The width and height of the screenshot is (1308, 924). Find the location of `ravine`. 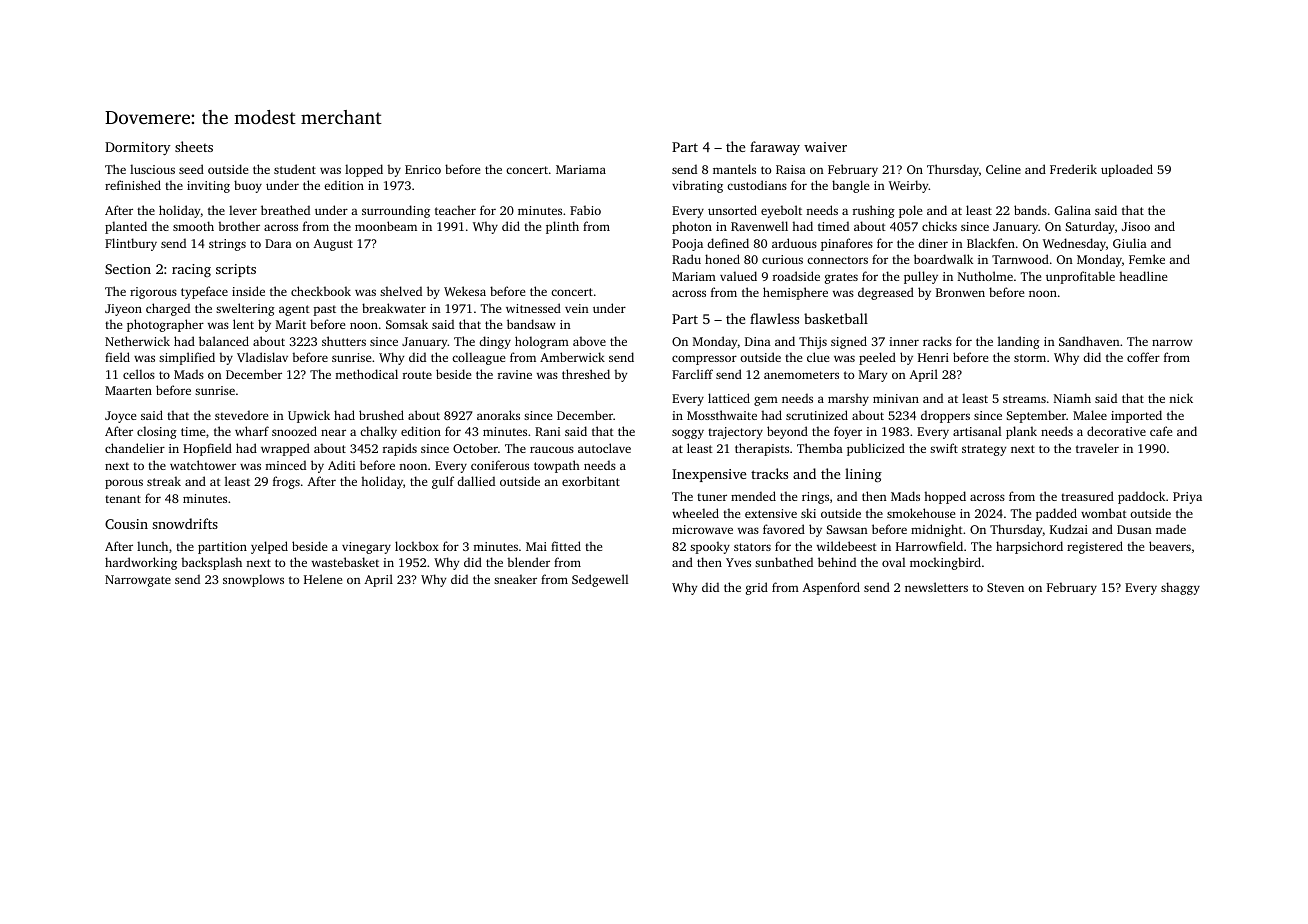

ravine is located at coordinates (515, 374).
